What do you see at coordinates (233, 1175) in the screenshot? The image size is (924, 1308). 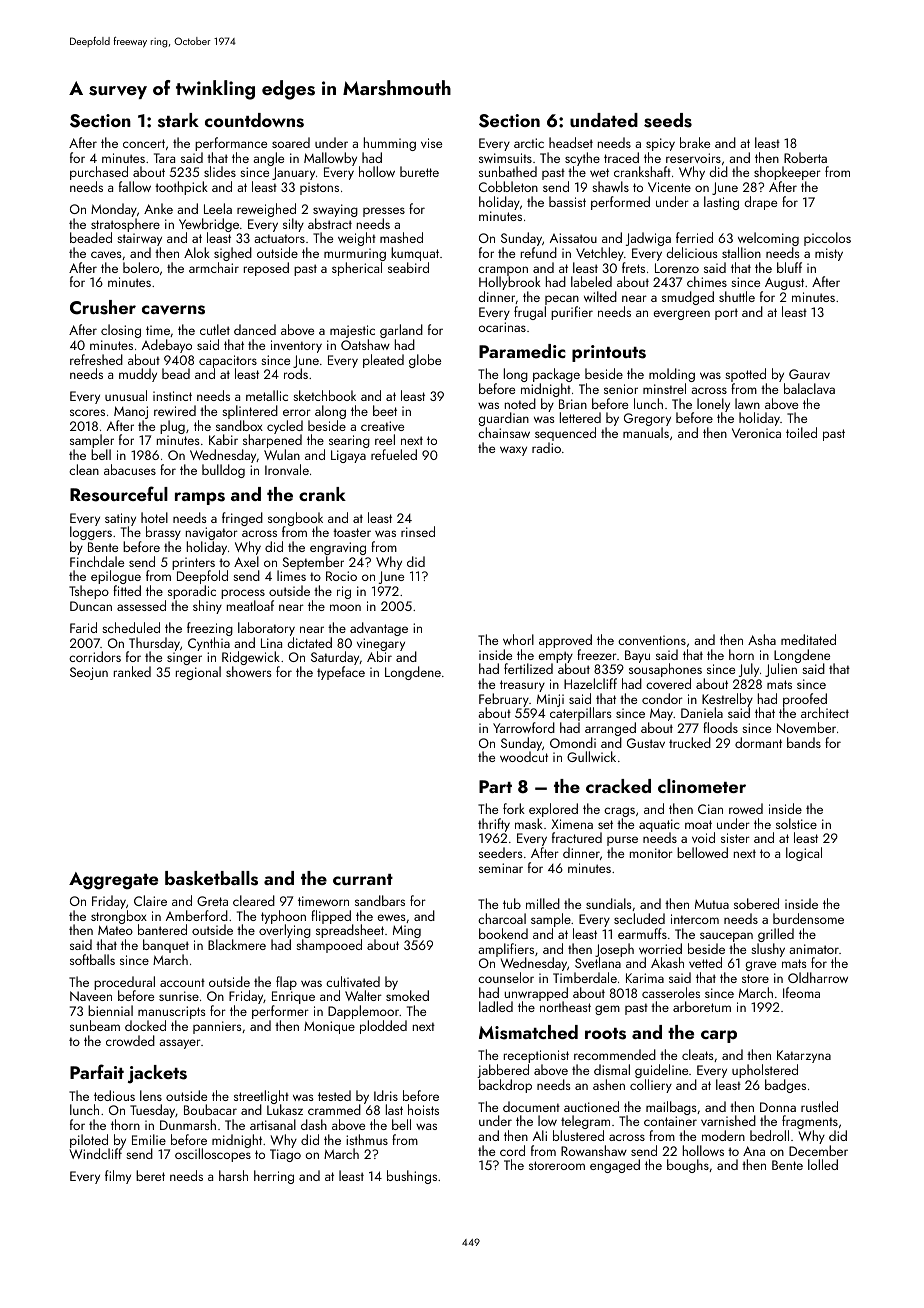 I see `harsh` at bounding box center [233, 1175].
